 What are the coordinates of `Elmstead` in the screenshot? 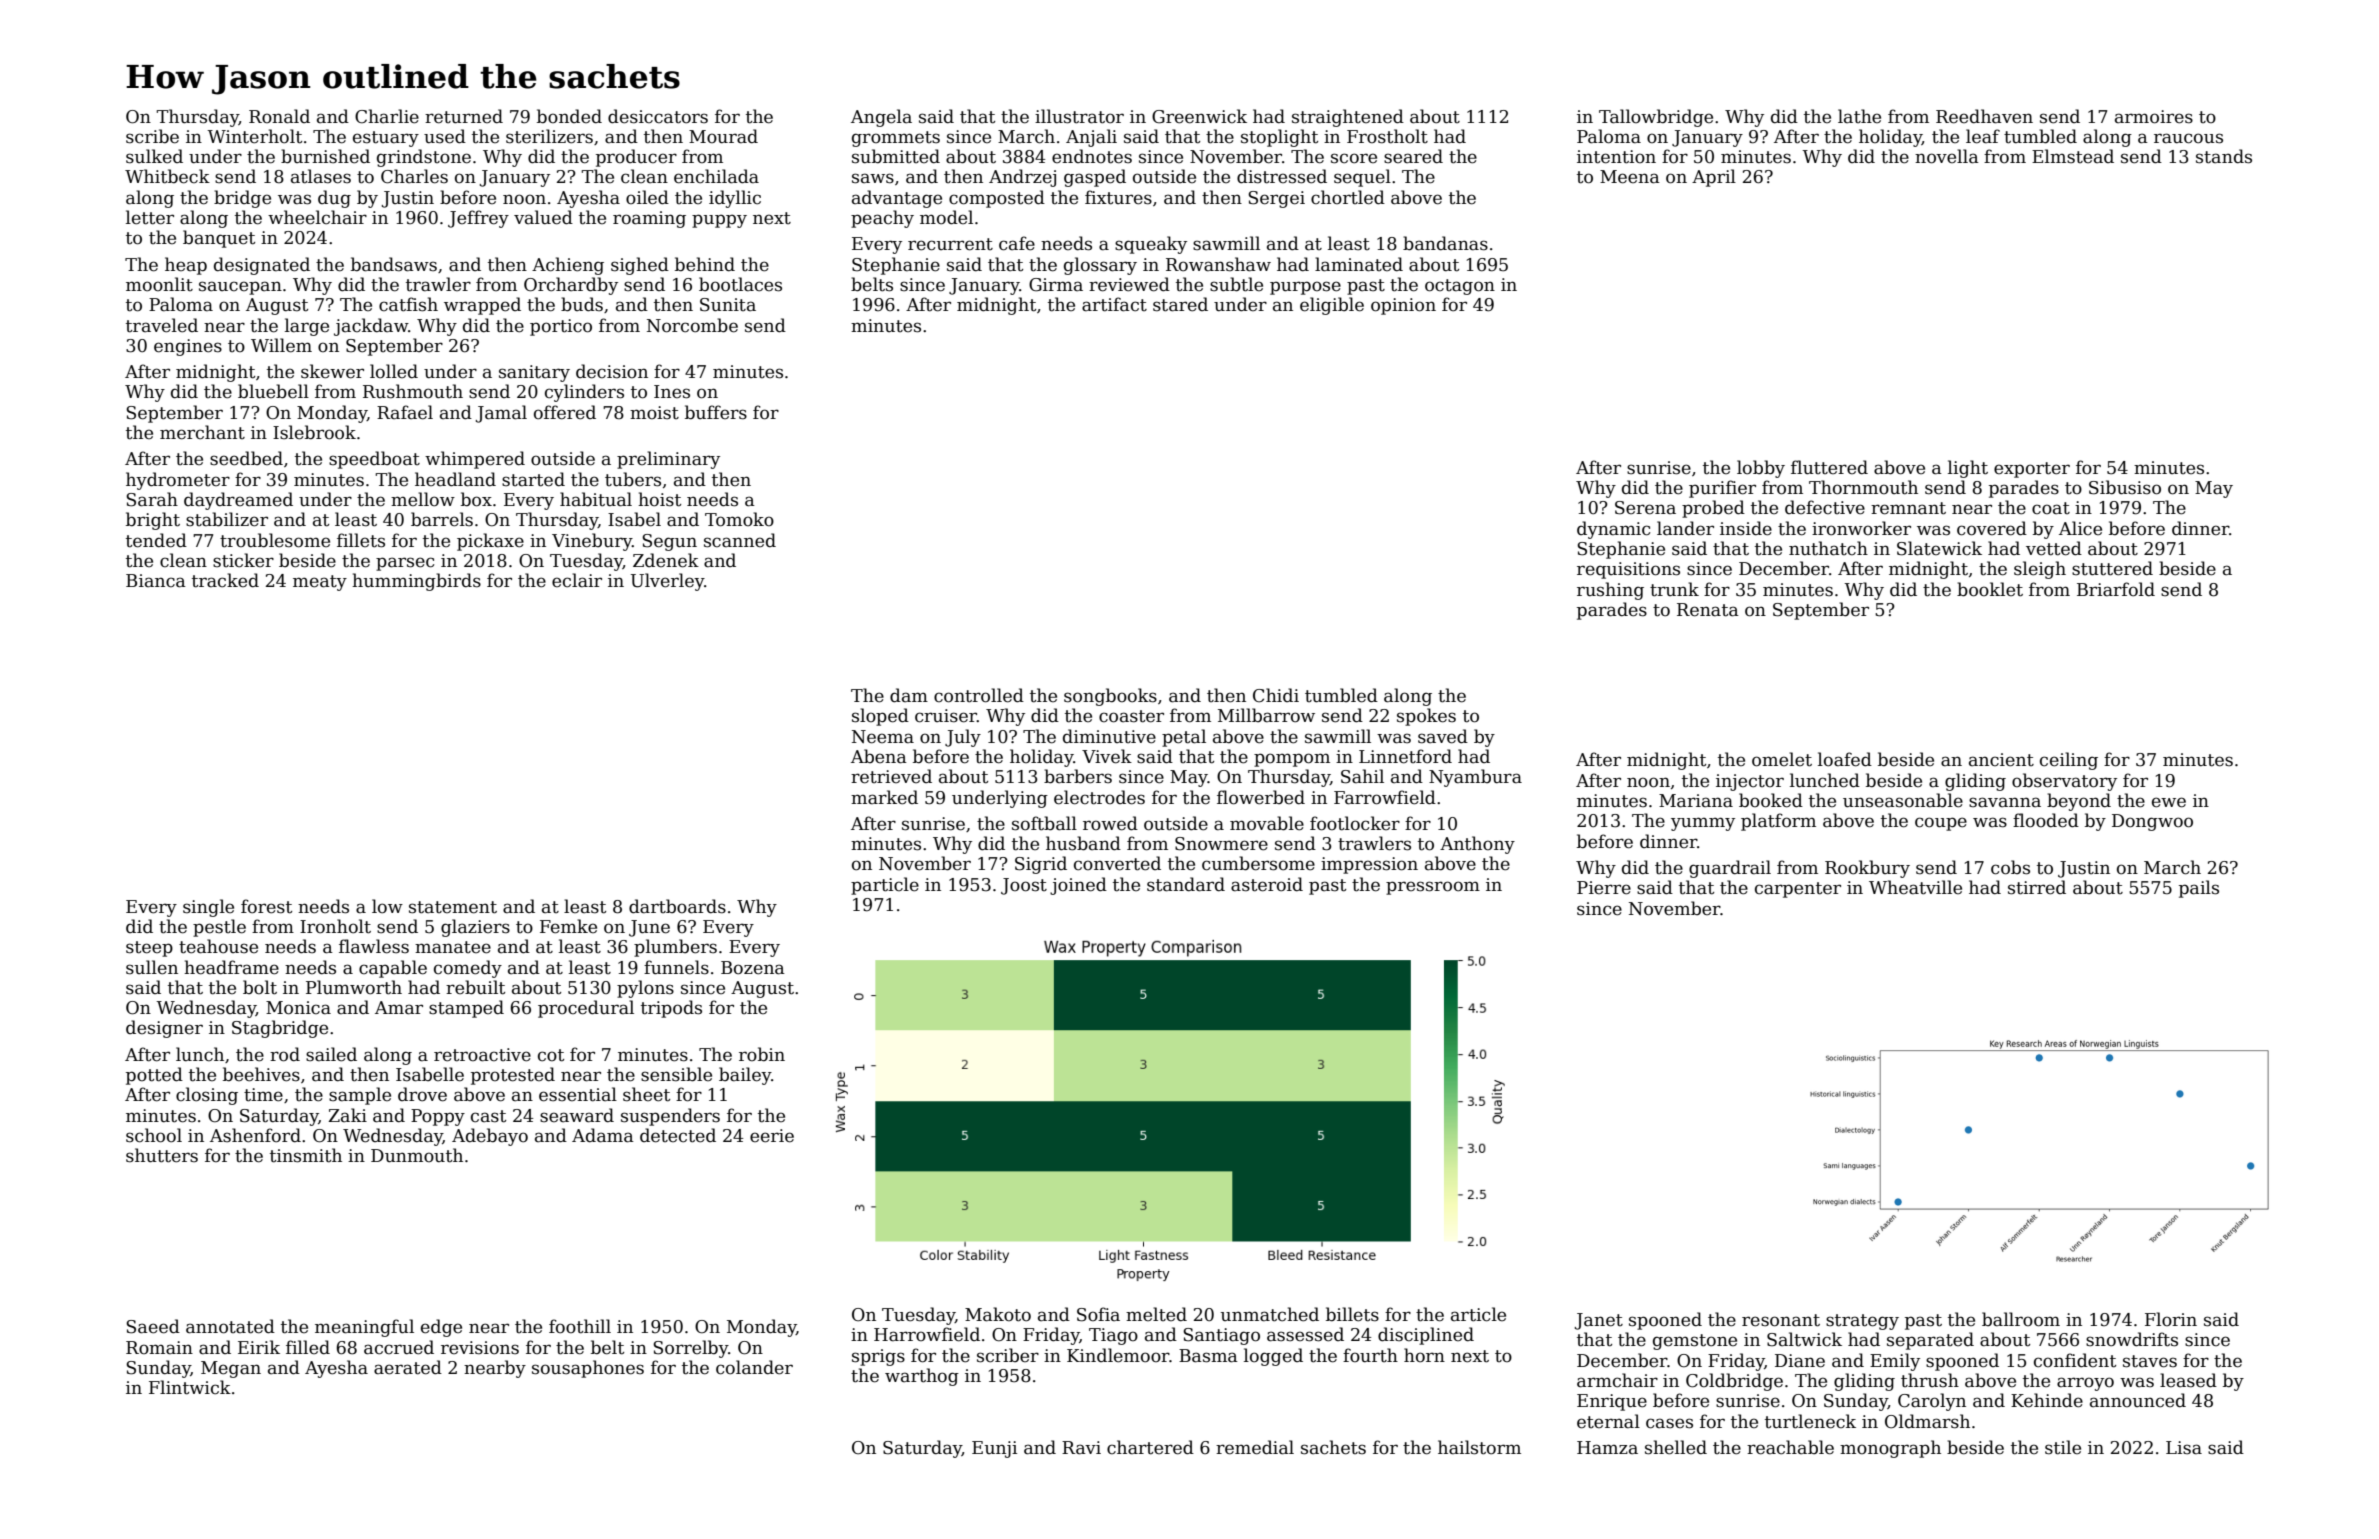 It's located at (2073, 156).
